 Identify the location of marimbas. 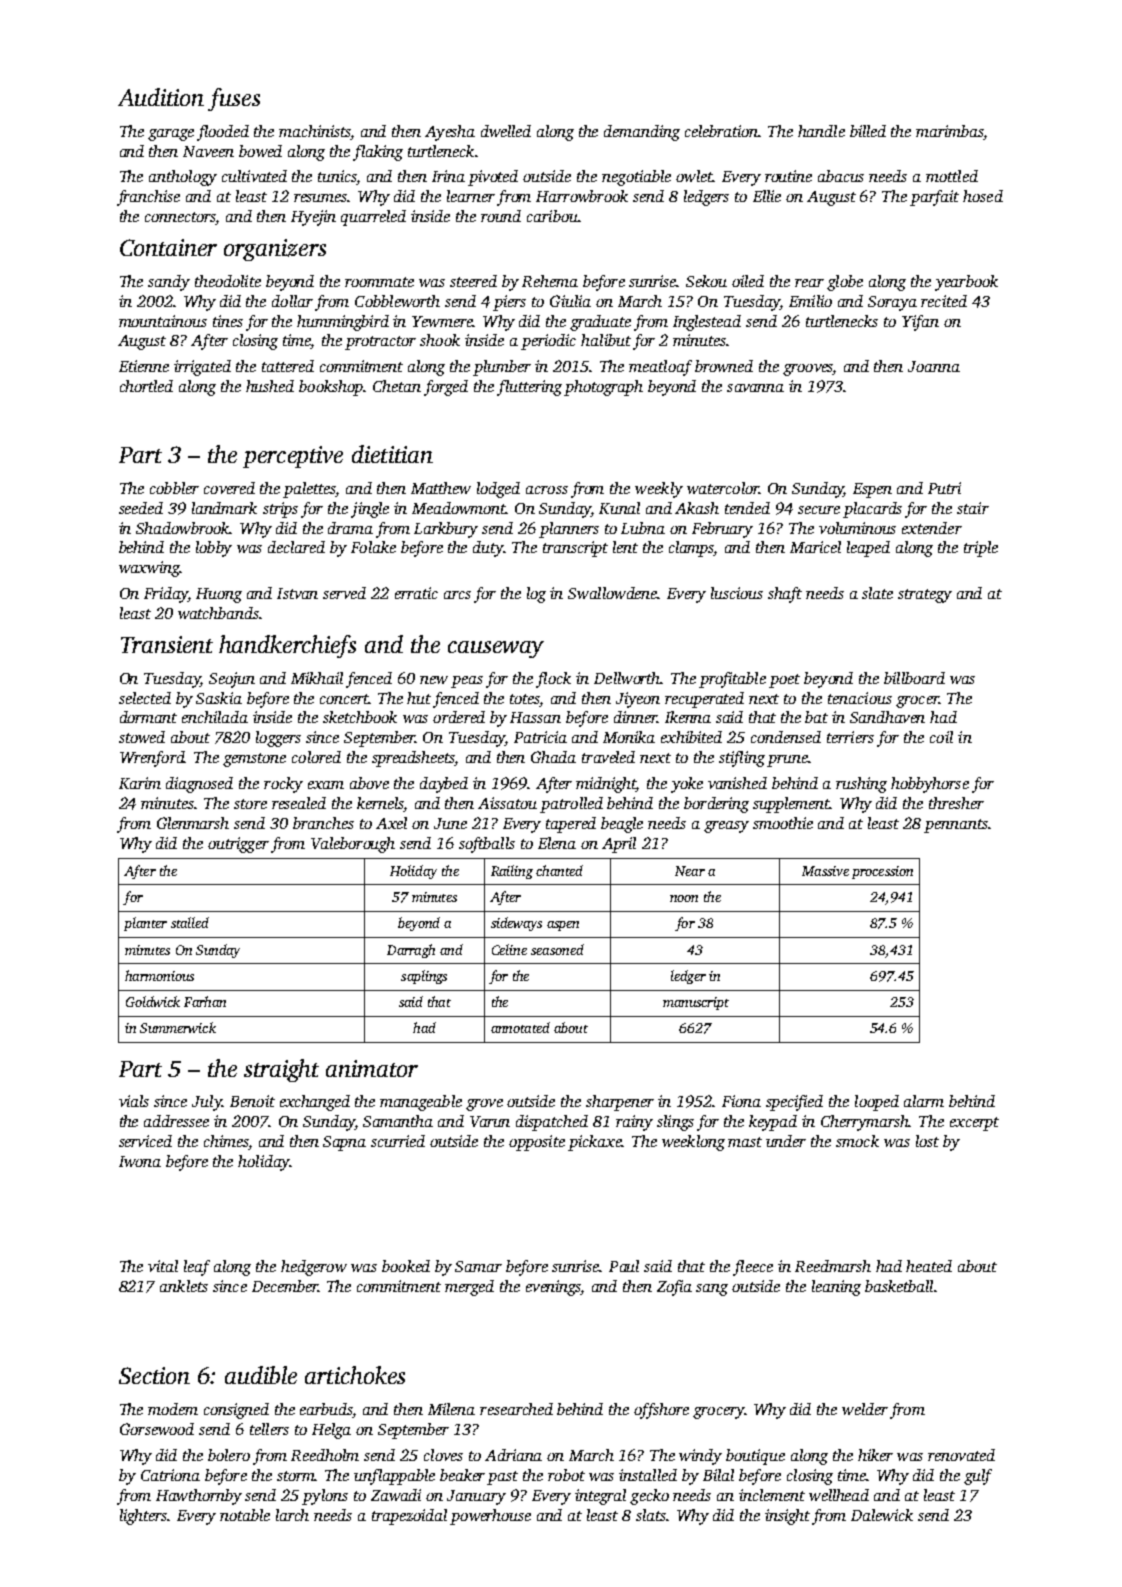
(950, 131).
